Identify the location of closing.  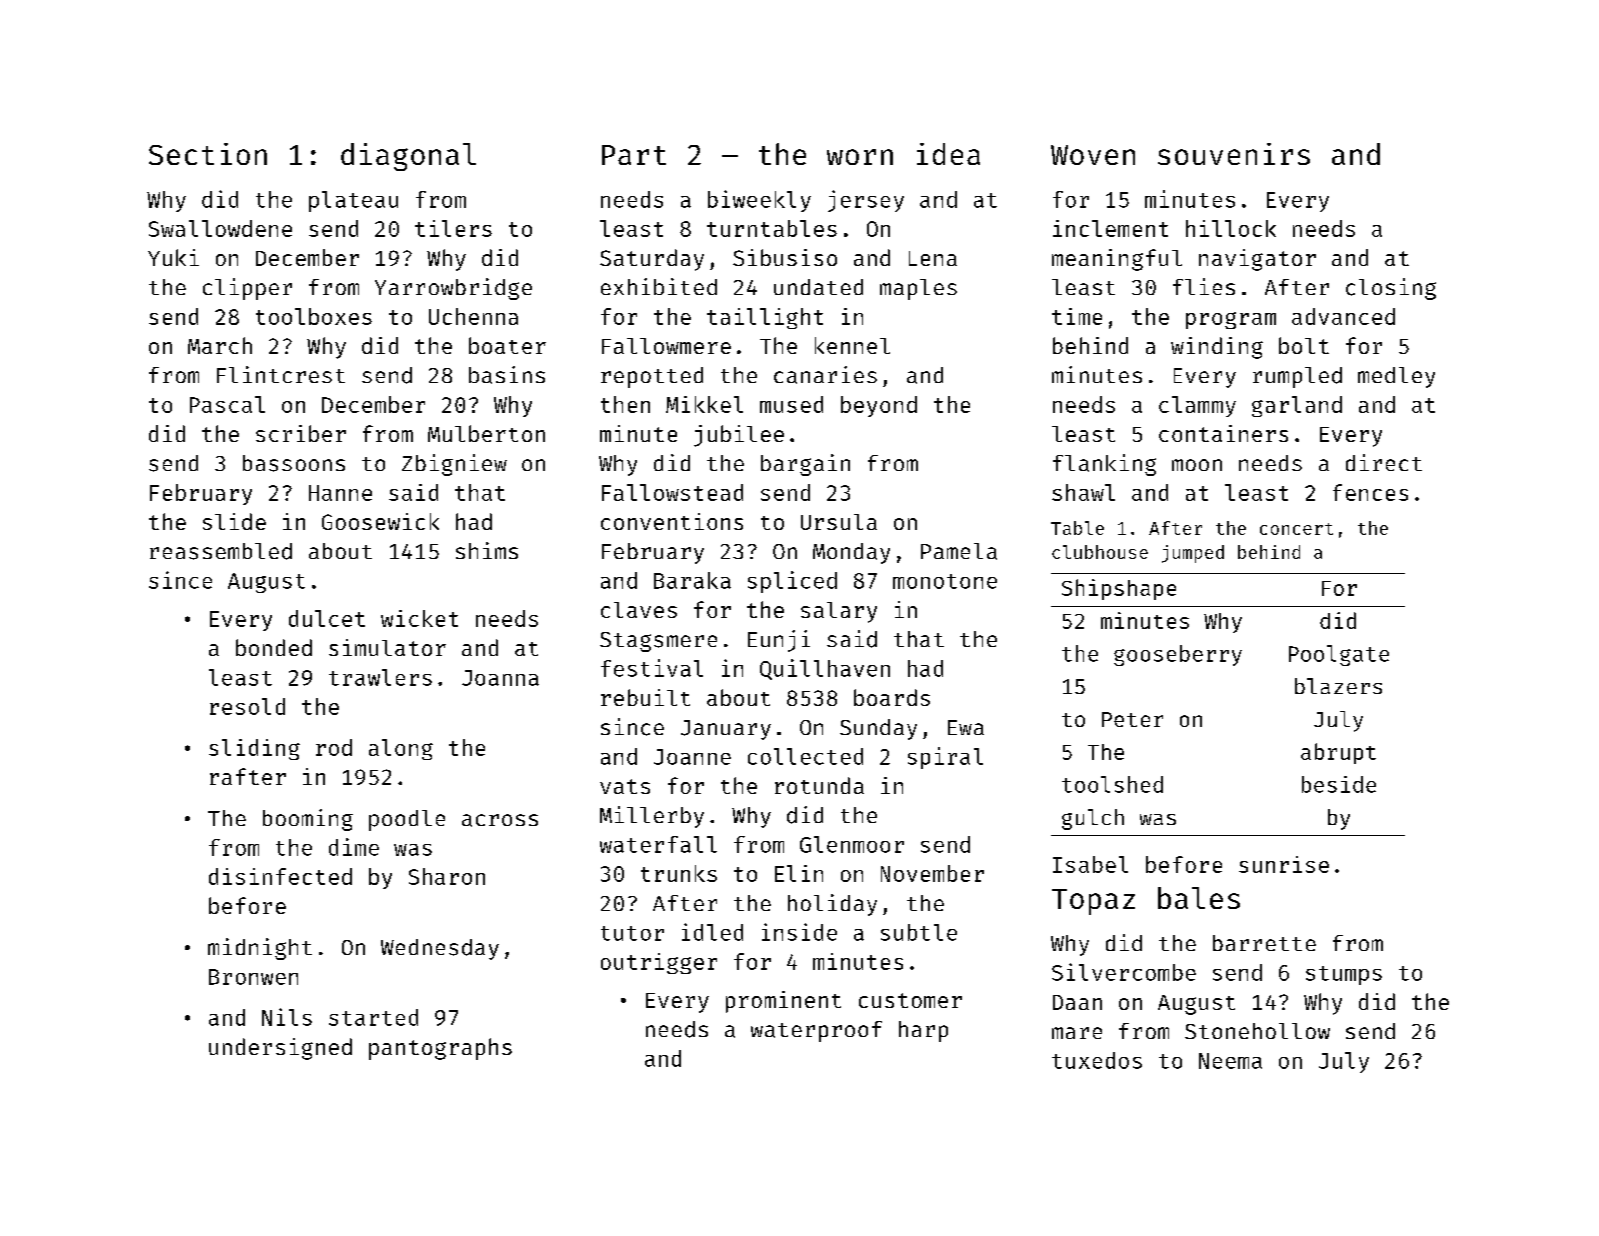
(1391, 289).
